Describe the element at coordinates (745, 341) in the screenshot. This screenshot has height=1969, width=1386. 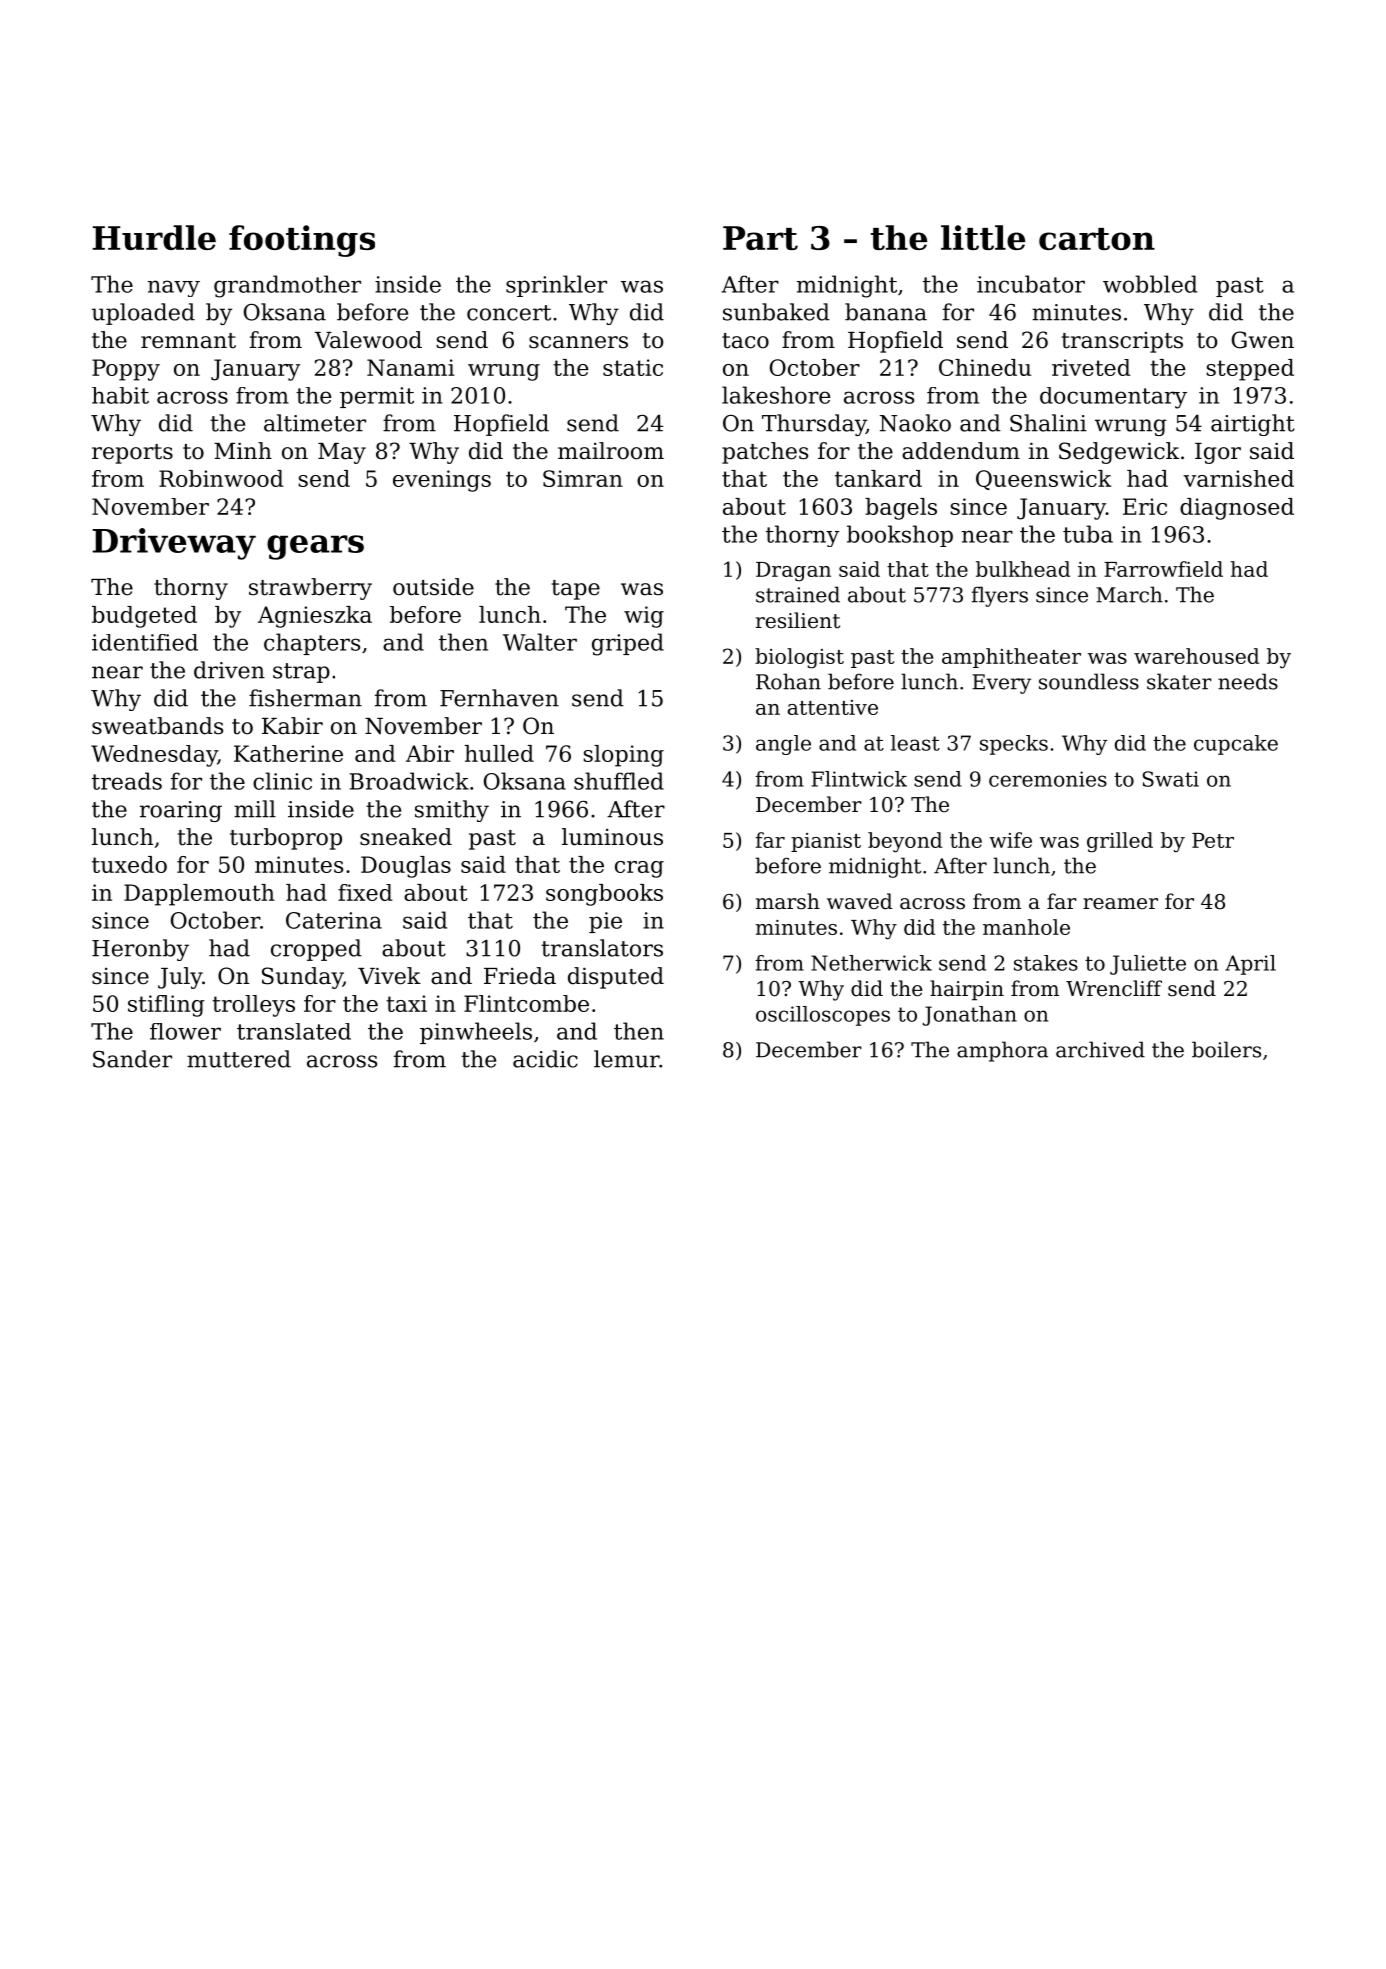
I see `taco` at that location.
